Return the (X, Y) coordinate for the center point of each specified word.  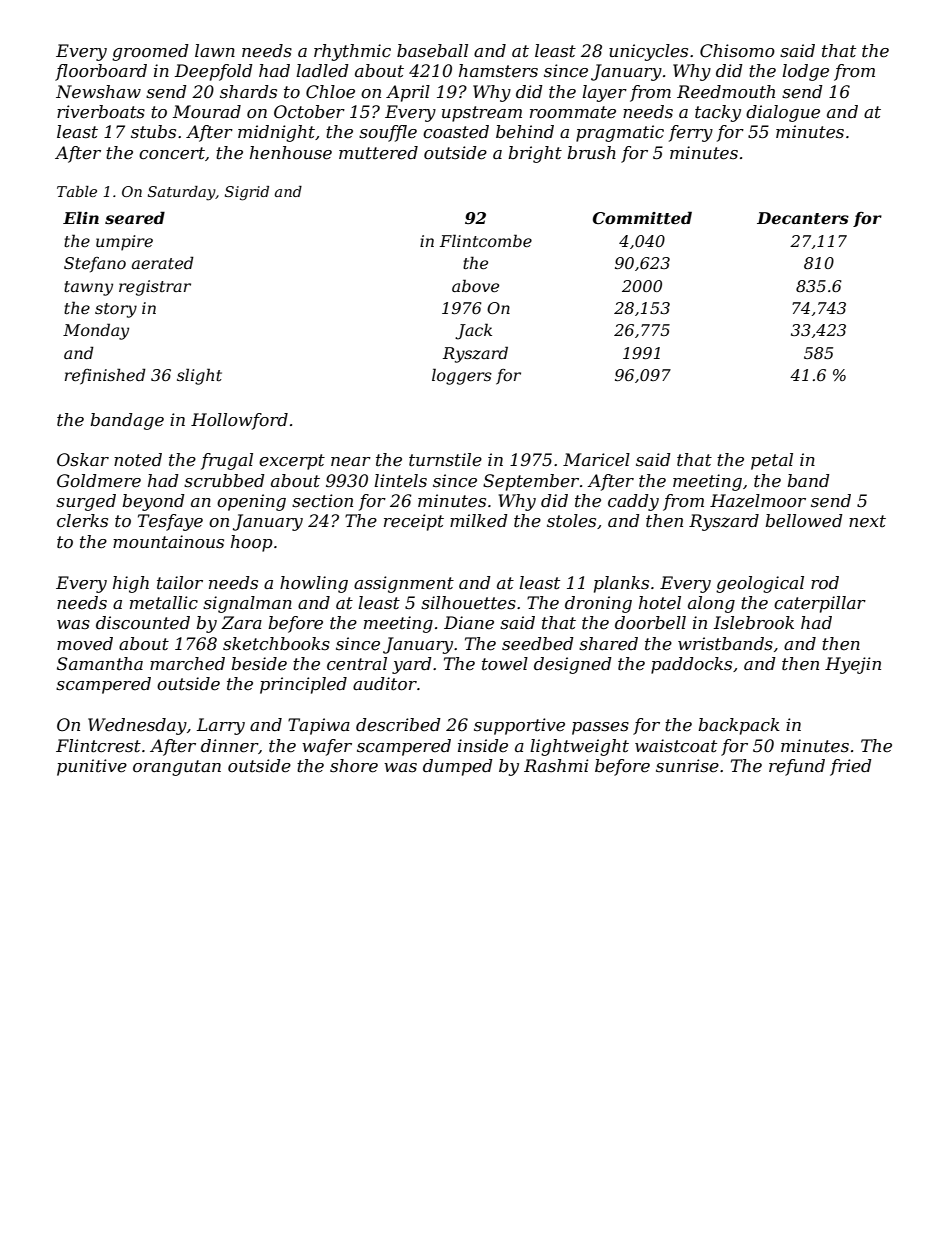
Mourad (207, 111)
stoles (571, 521)
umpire (124, 243)
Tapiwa (319, 726)
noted (138, 459)
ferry (691, 133)
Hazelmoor (758, 501)
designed (573, 665)
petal (772, 461)
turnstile (445, 460)
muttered (378, 153)
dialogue (783, 113)
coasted (456, 132)
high (131, 584)
